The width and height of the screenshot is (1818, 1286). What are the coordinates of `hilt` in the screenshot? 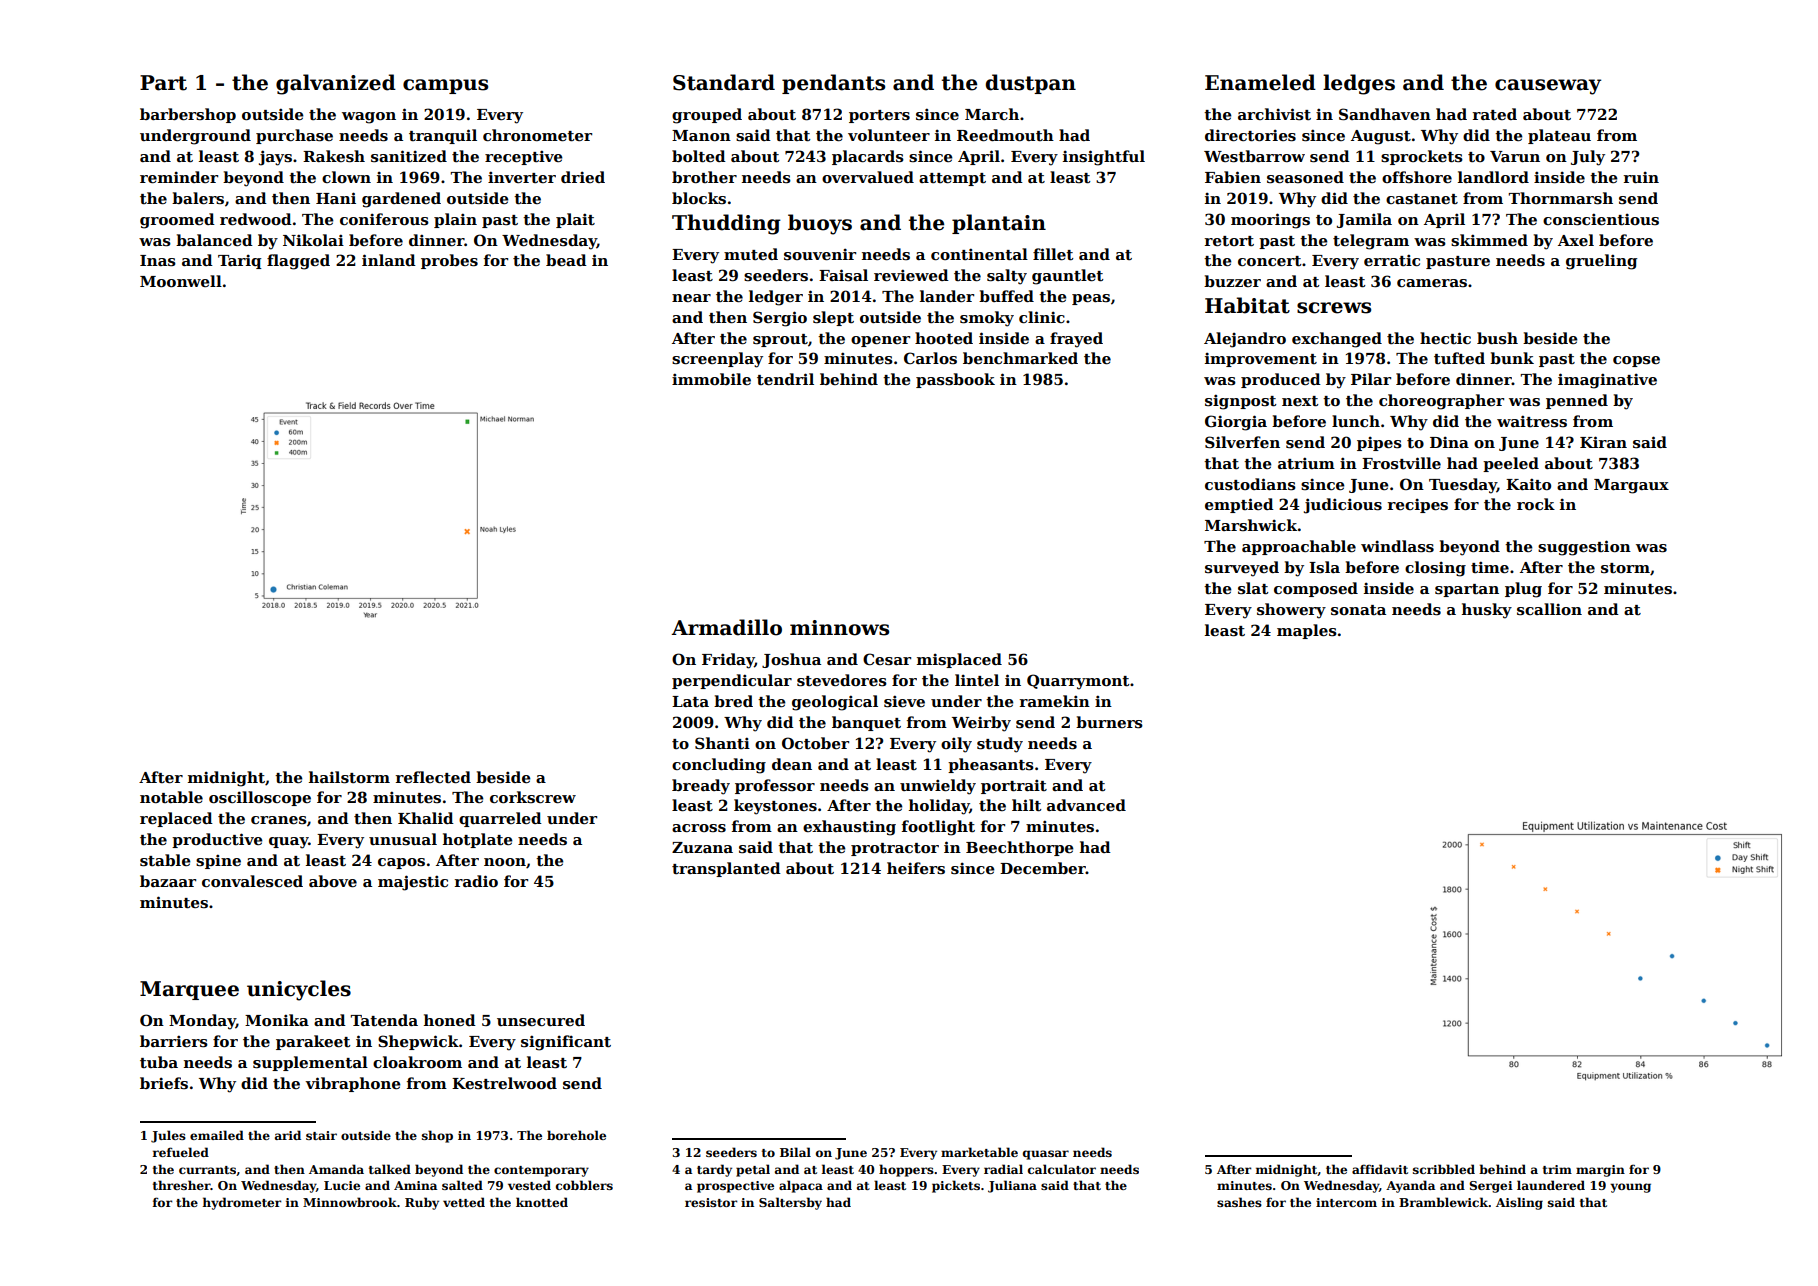 It's located at (1026, 805).
